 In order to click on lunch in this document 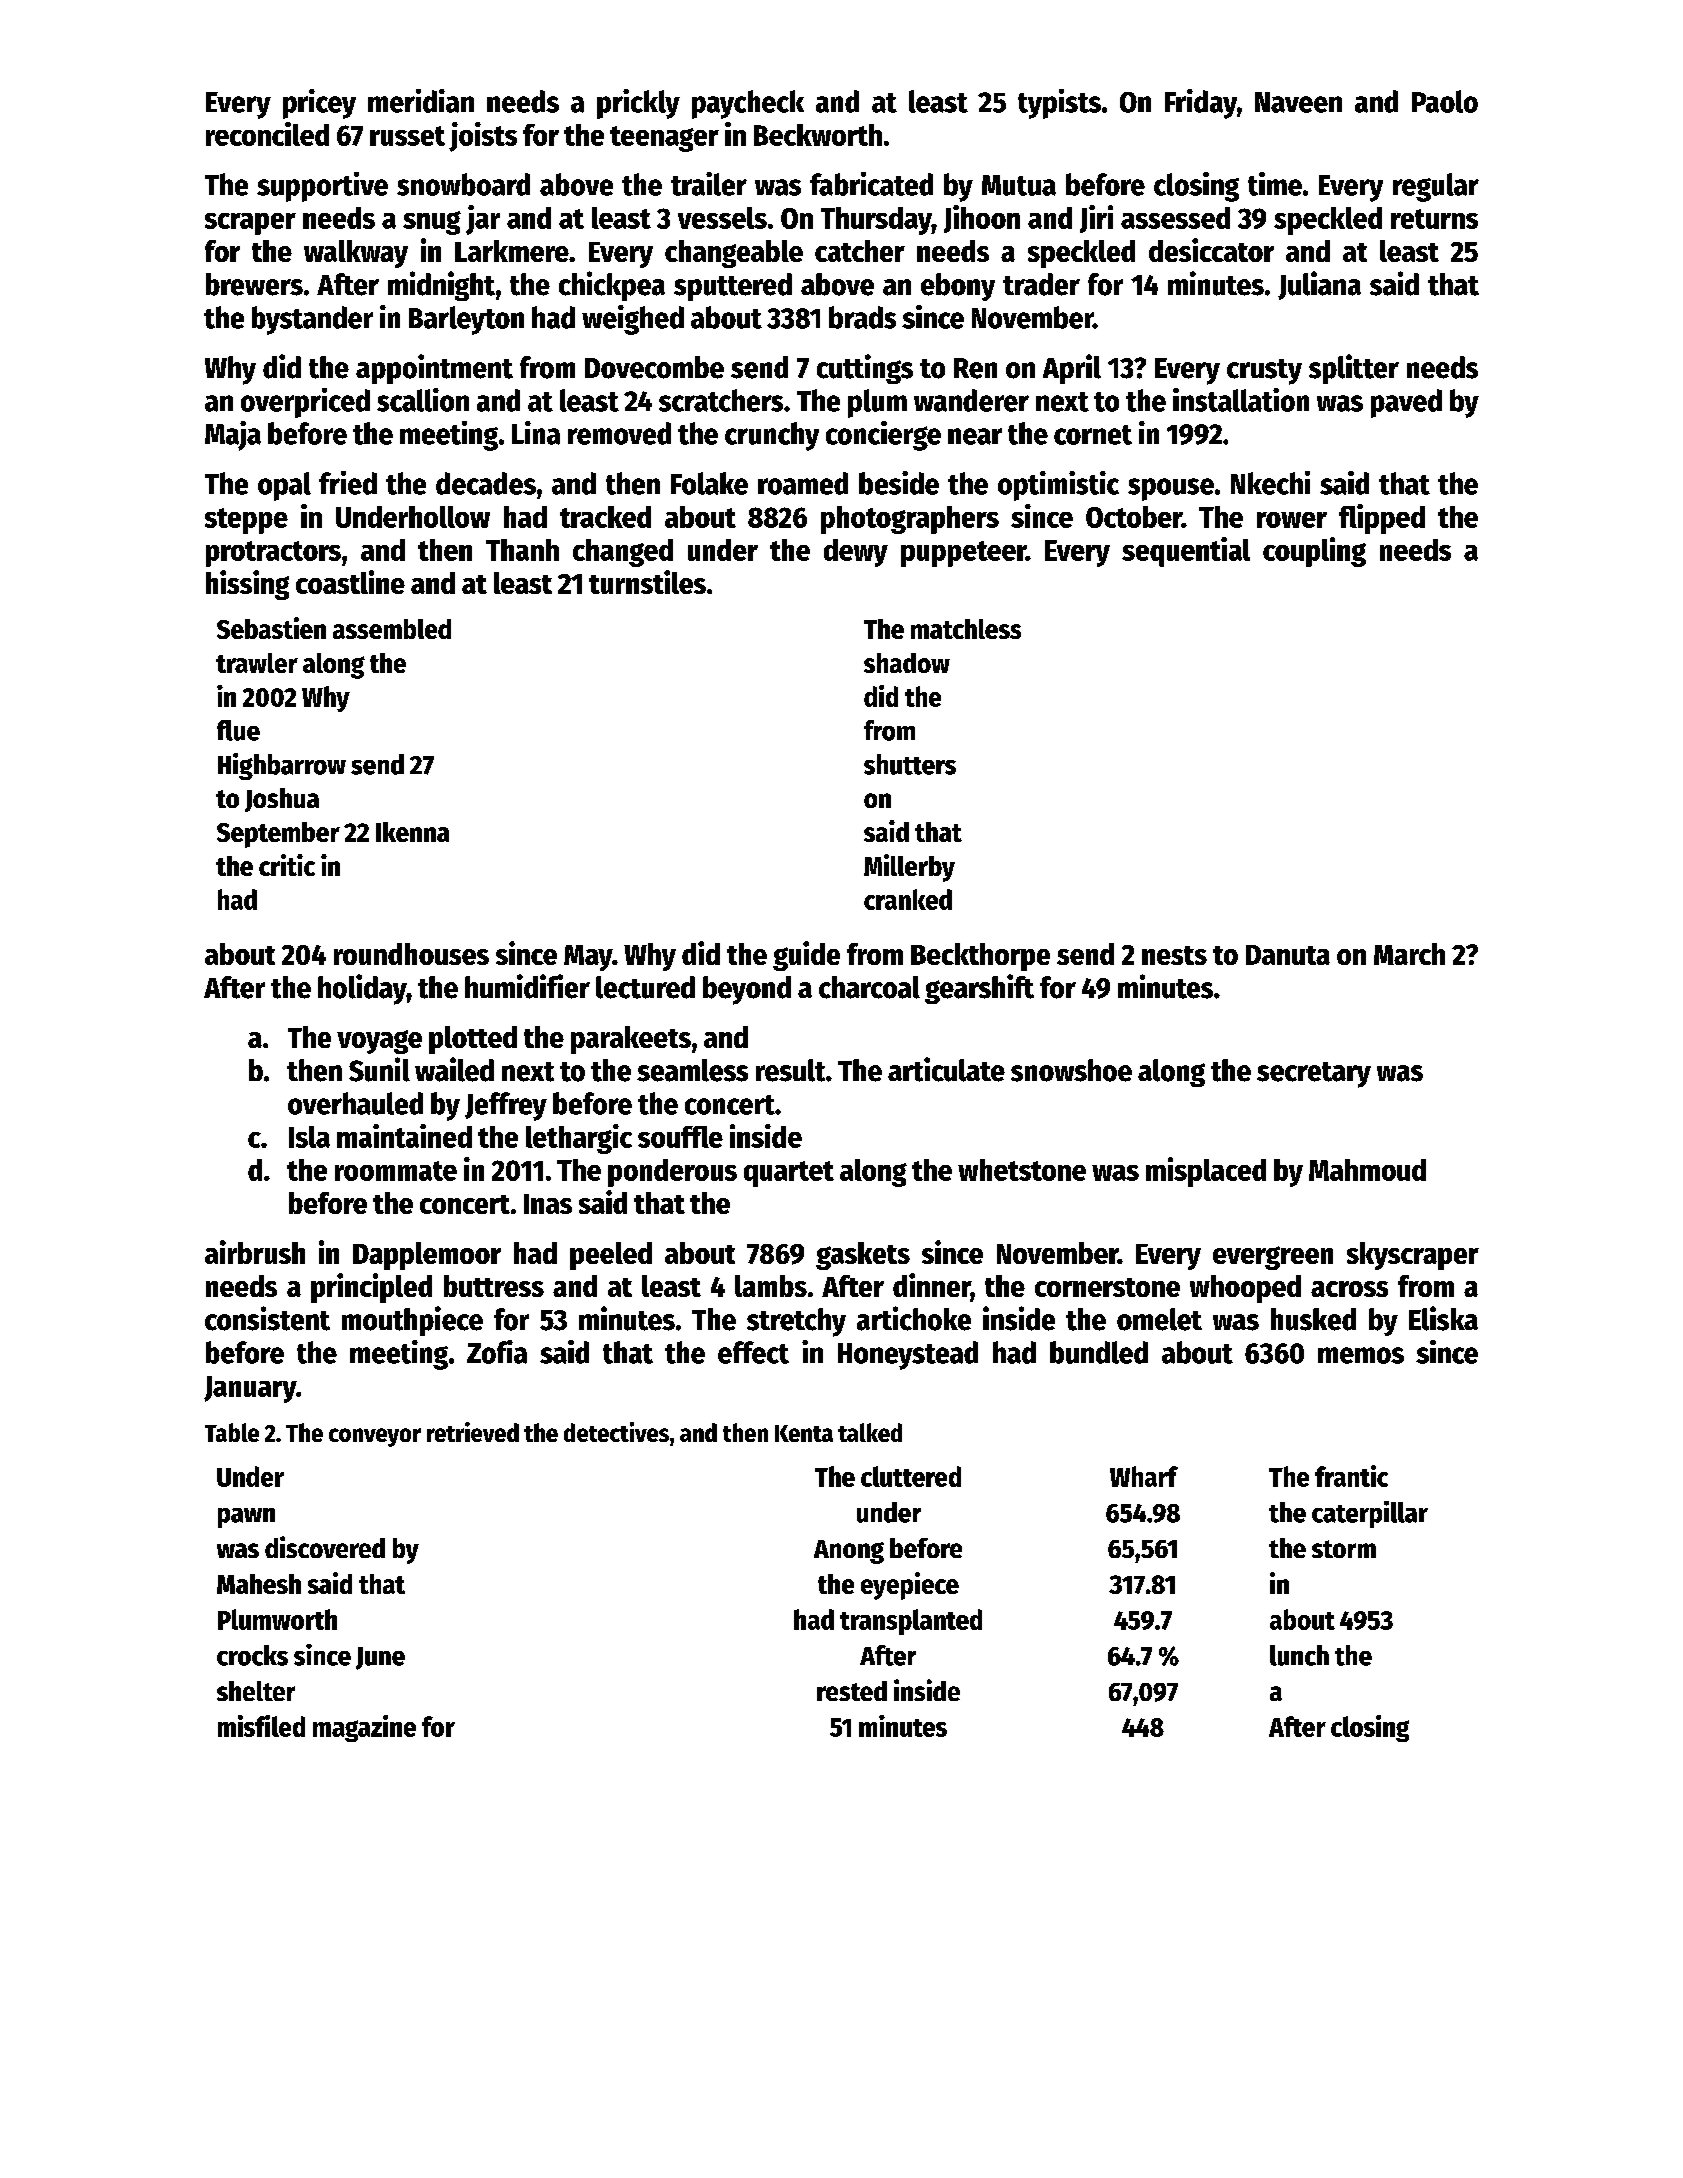, I will do `click(1299, 1655)`.
